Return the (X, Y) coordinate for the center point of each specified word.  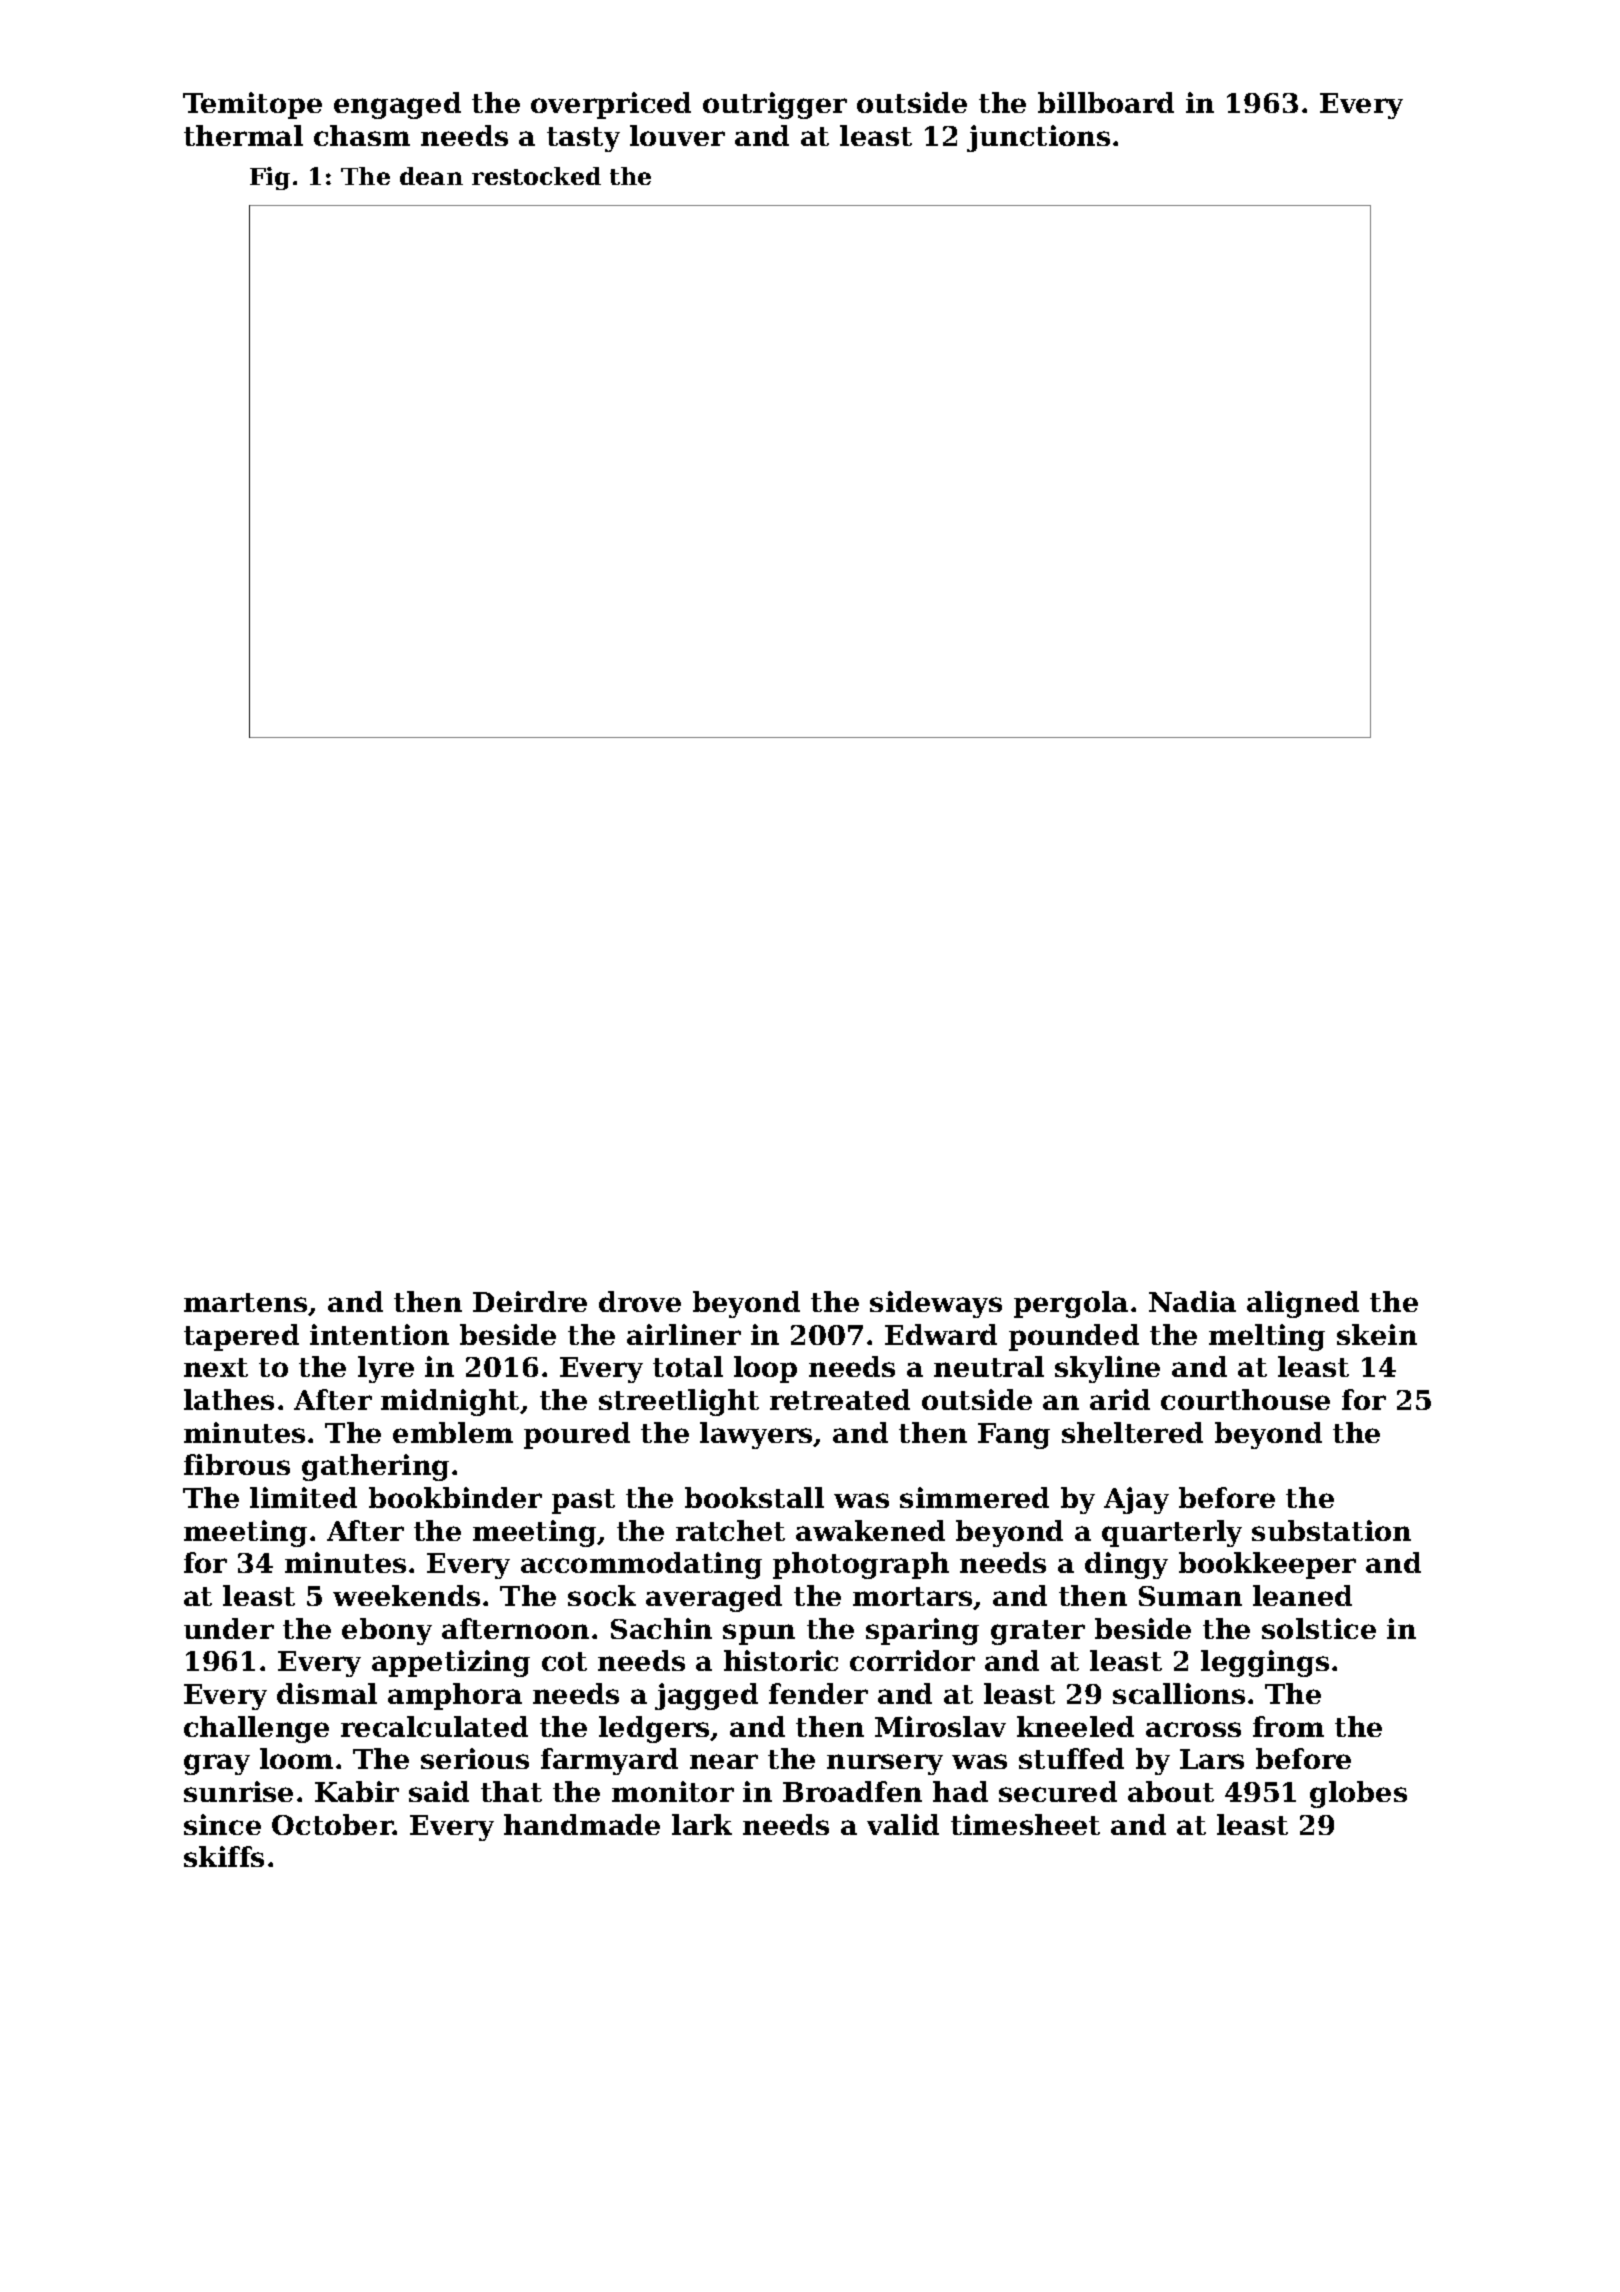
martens (245, 1302)
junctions (1038, 138)
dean (431, 176)
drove (640, 1301)
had (960, 1791)
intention (379, 1334)
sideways (936, 1304)
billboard (1106, 102)
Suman (1190, 1596)
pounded (1074, 1337)
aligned (1303, 1304)
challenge (256, 1729)
